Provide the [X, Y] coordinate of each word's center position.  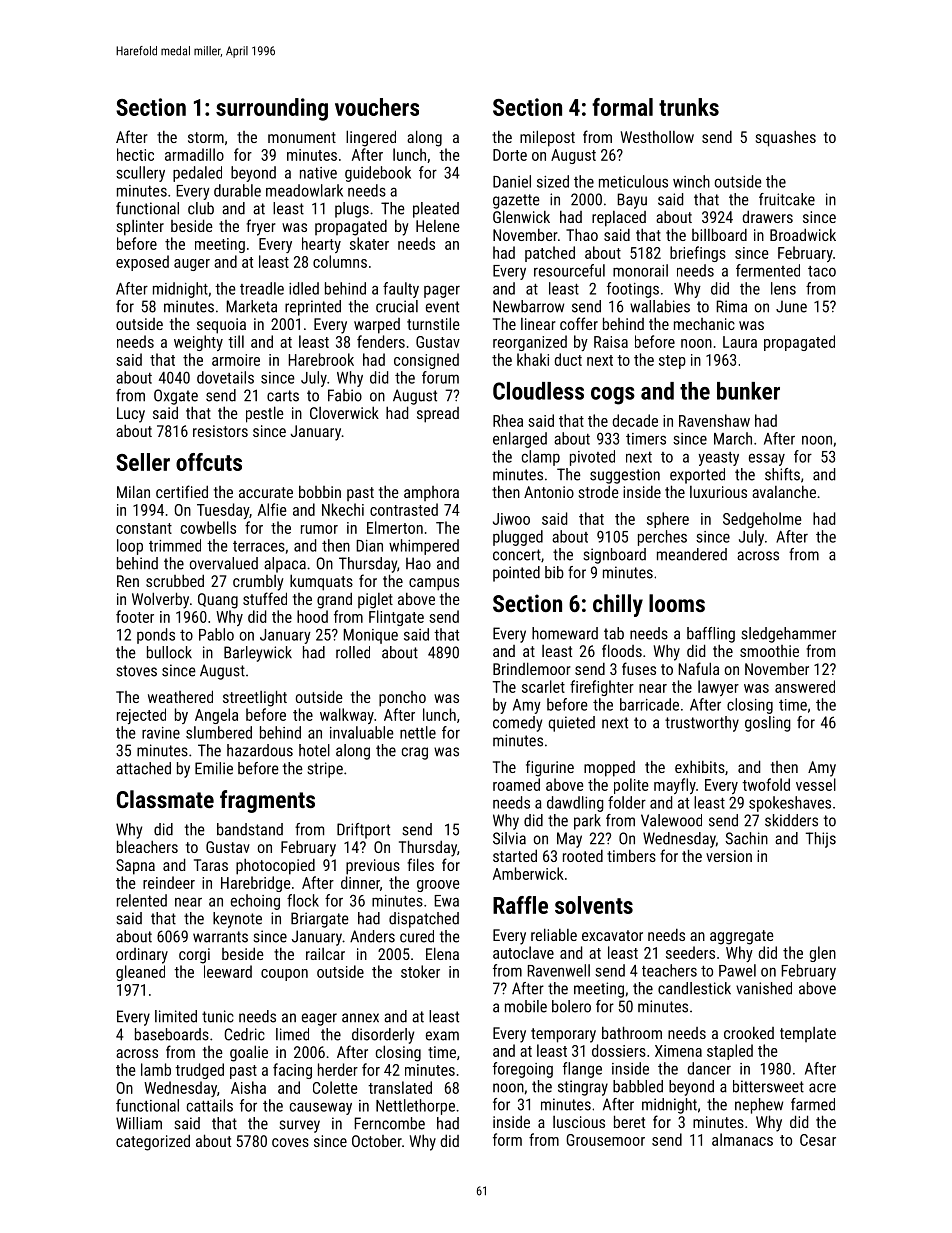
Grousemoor [605, 1140]
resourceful [569, 270]
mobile [526, 1006]
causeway [321, 1108]
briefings [698, 254]
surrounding [272, 109]
